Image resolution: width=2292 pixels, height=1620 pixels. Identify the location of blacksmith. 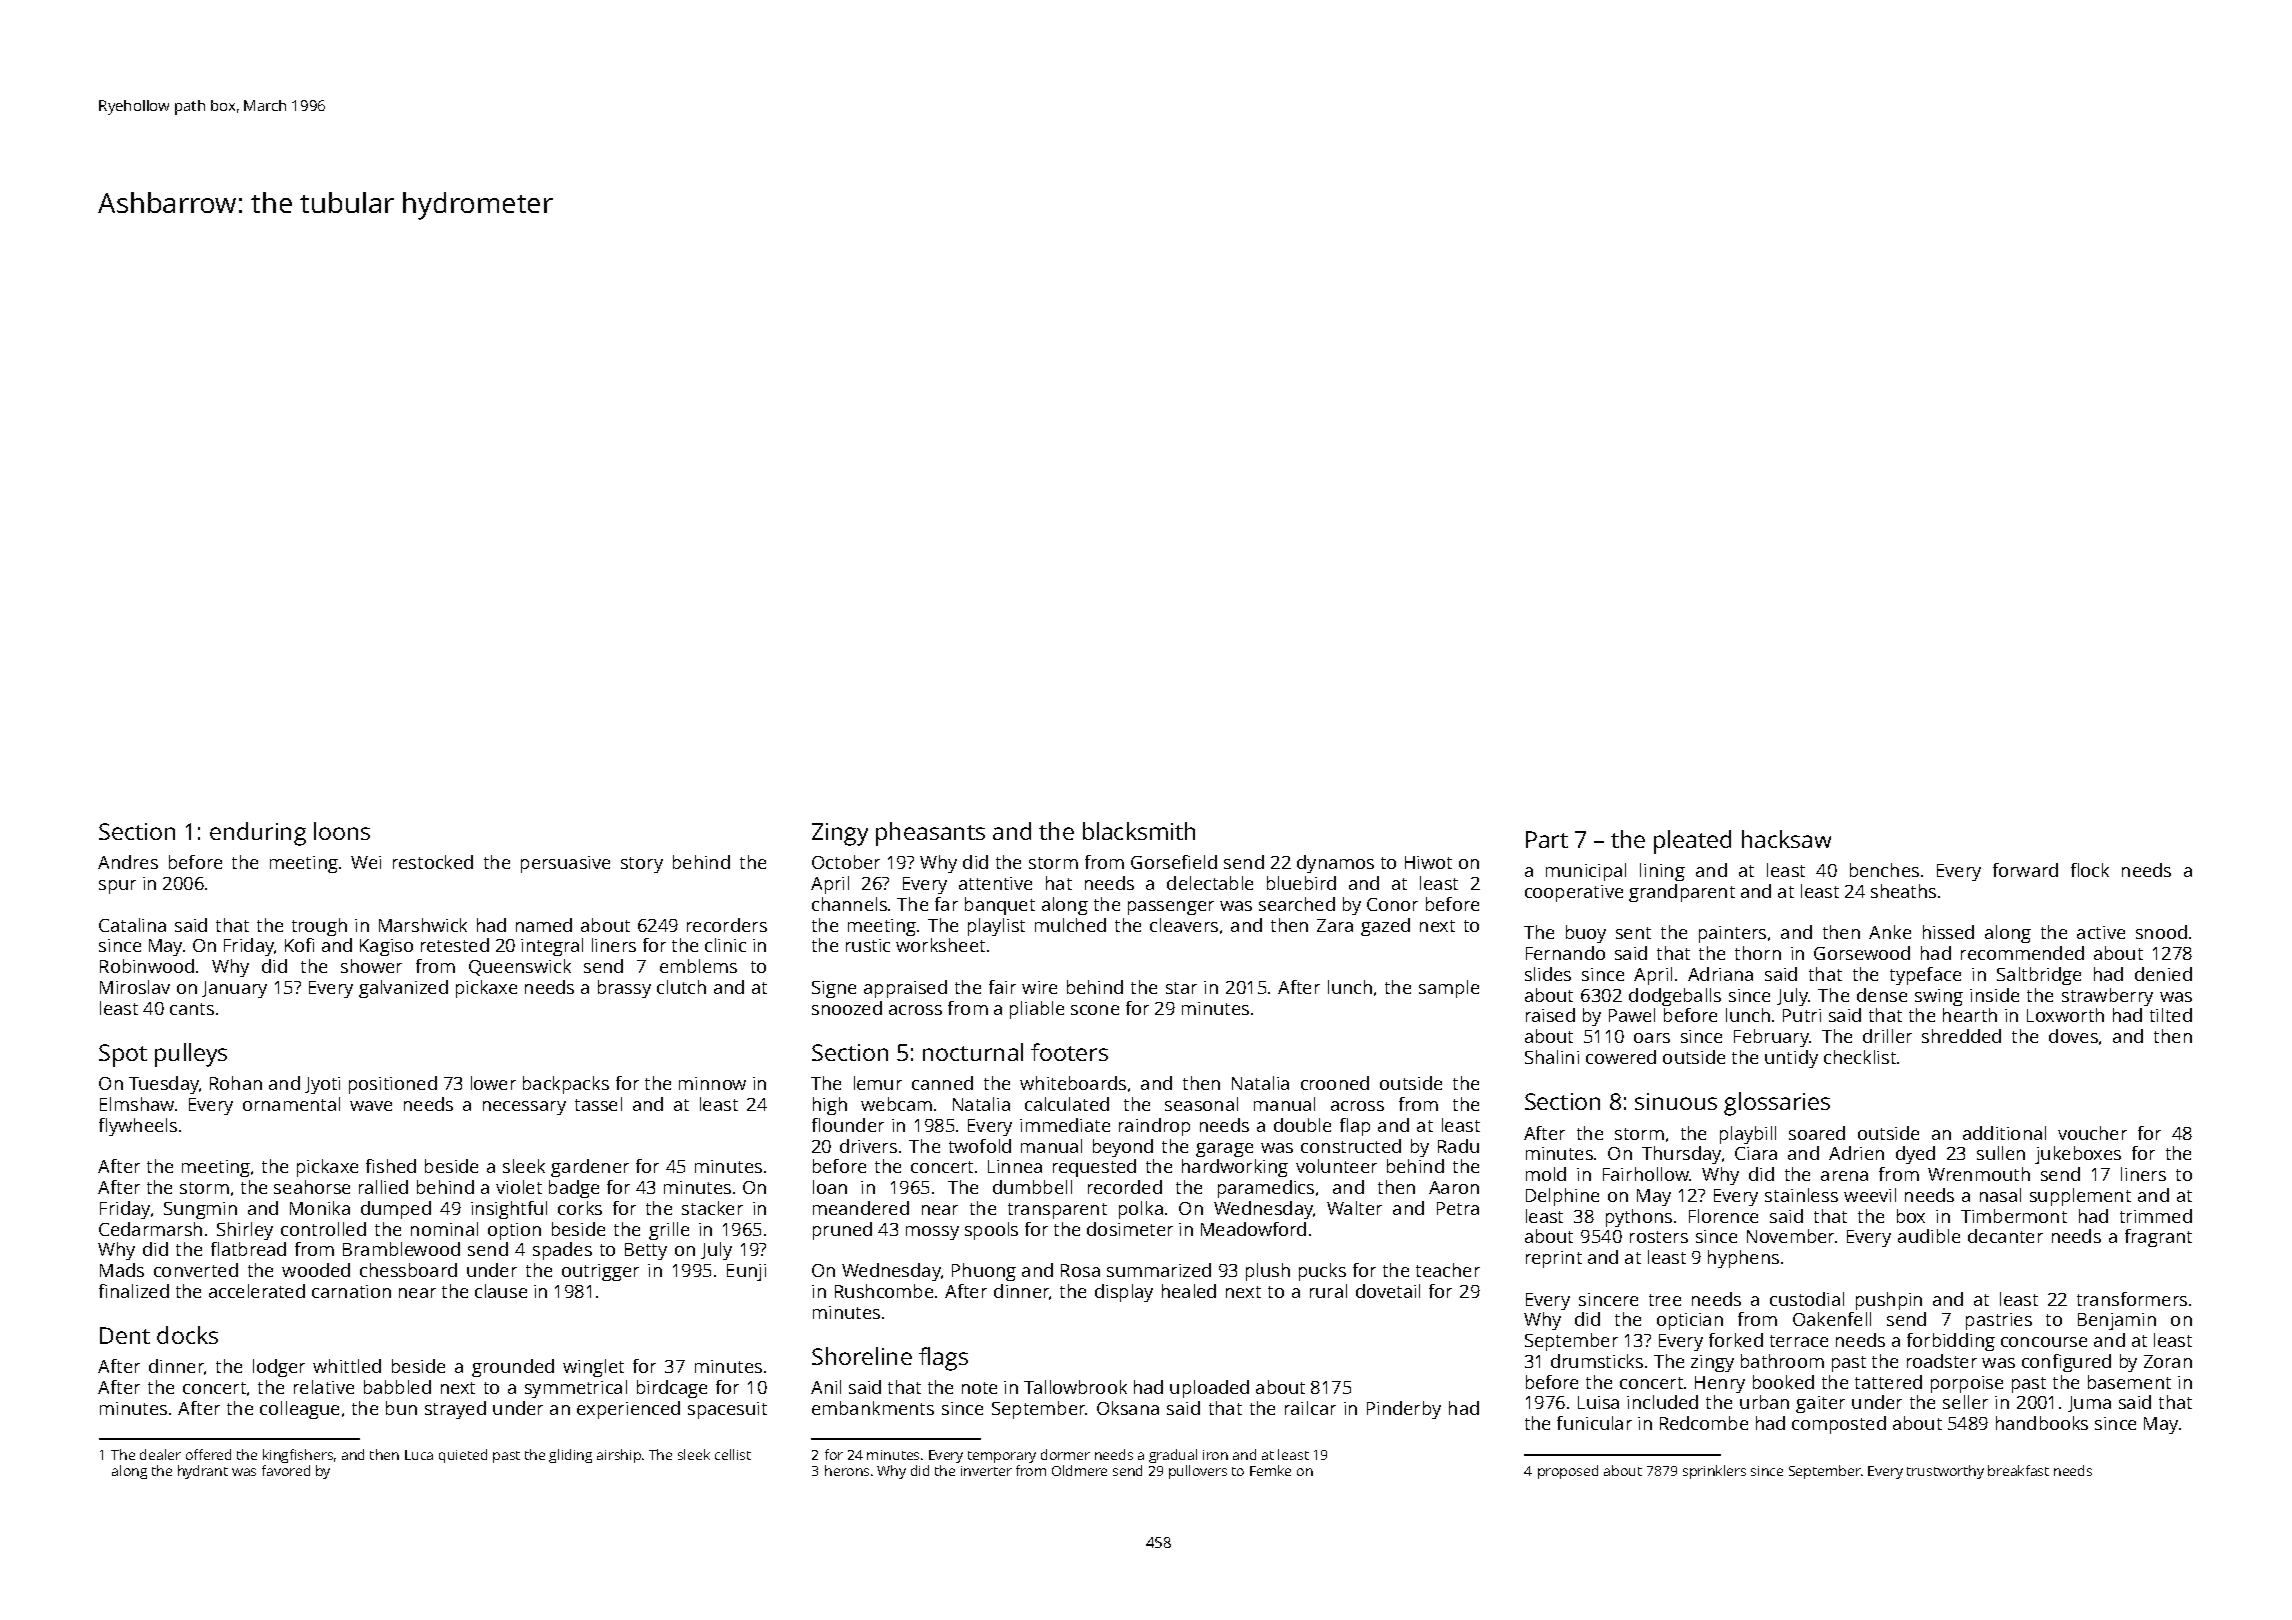
(1139, 831).
